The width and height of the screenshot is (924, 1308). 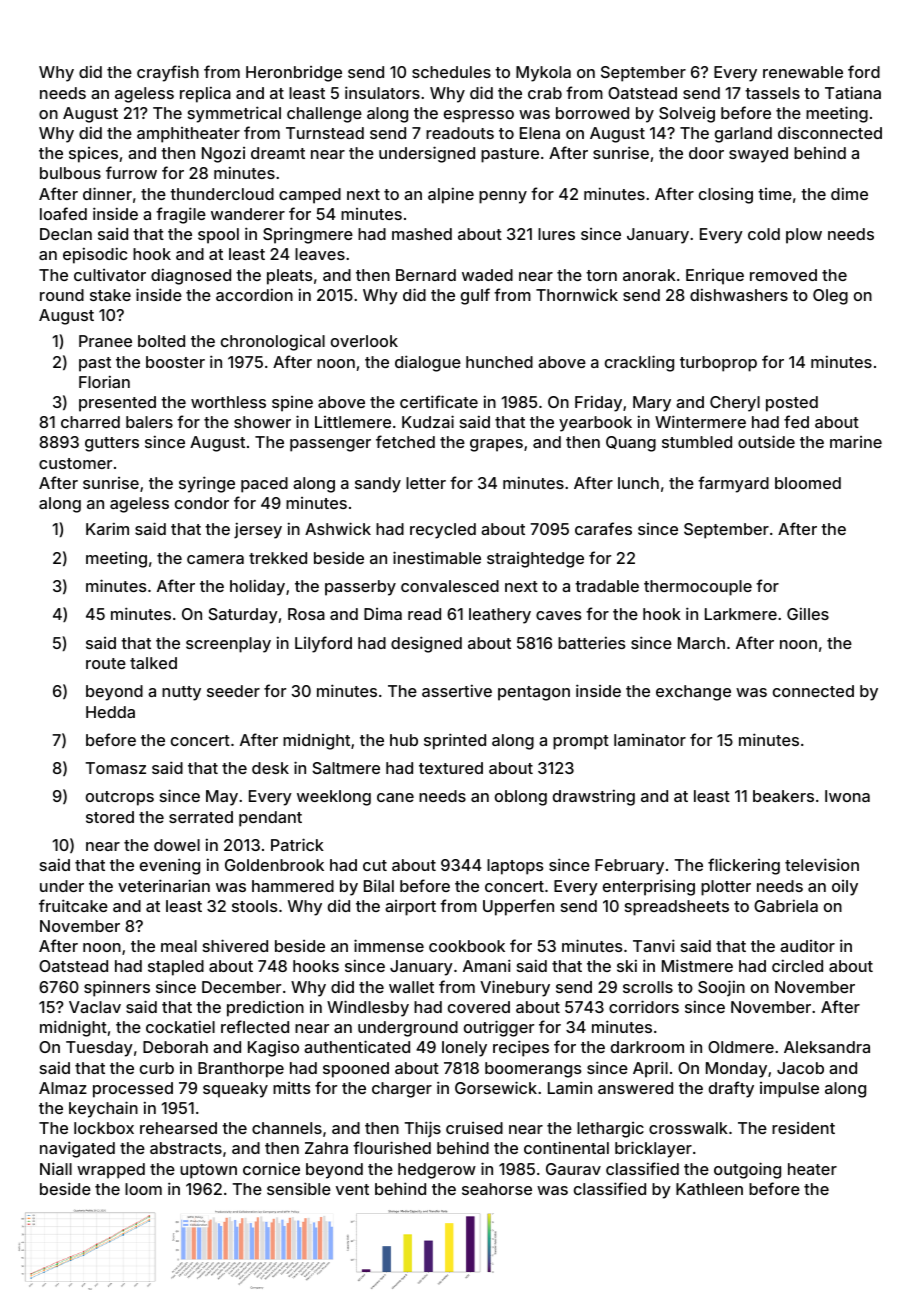 I want to click on laptops, so click(x=515, y=867).
